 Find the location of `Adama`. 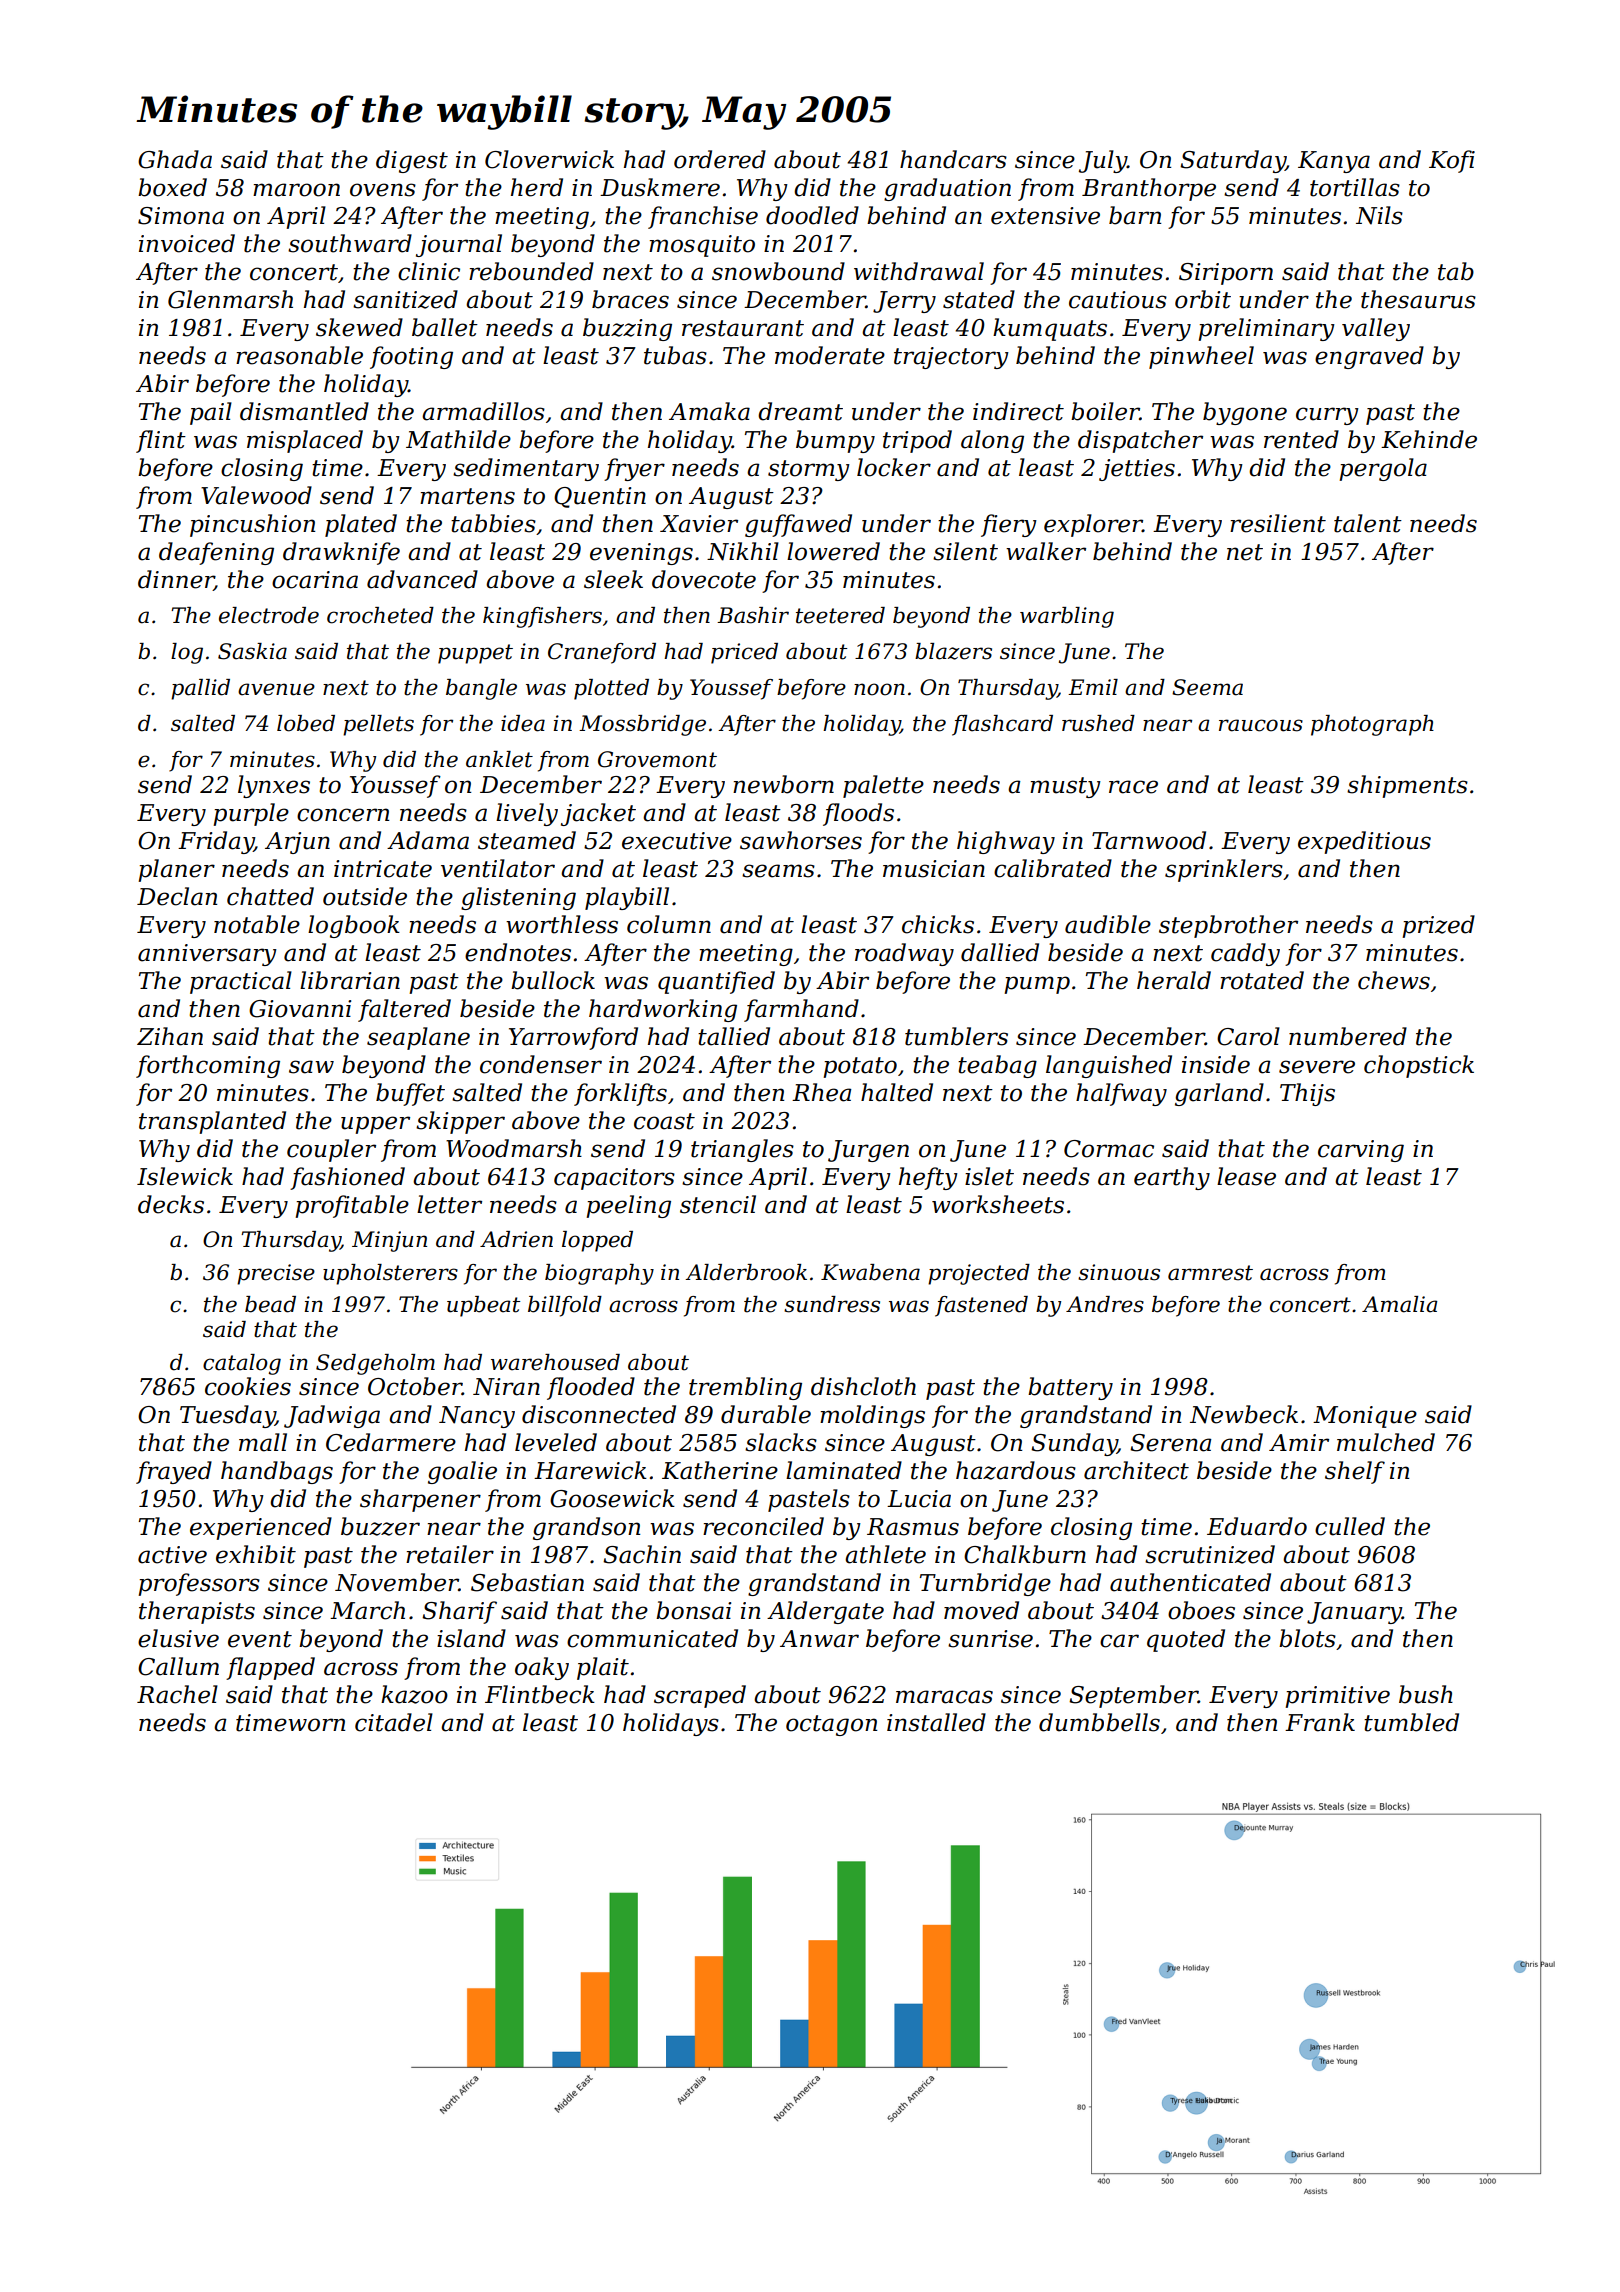

Adama is located at coordinates (428, 840).
